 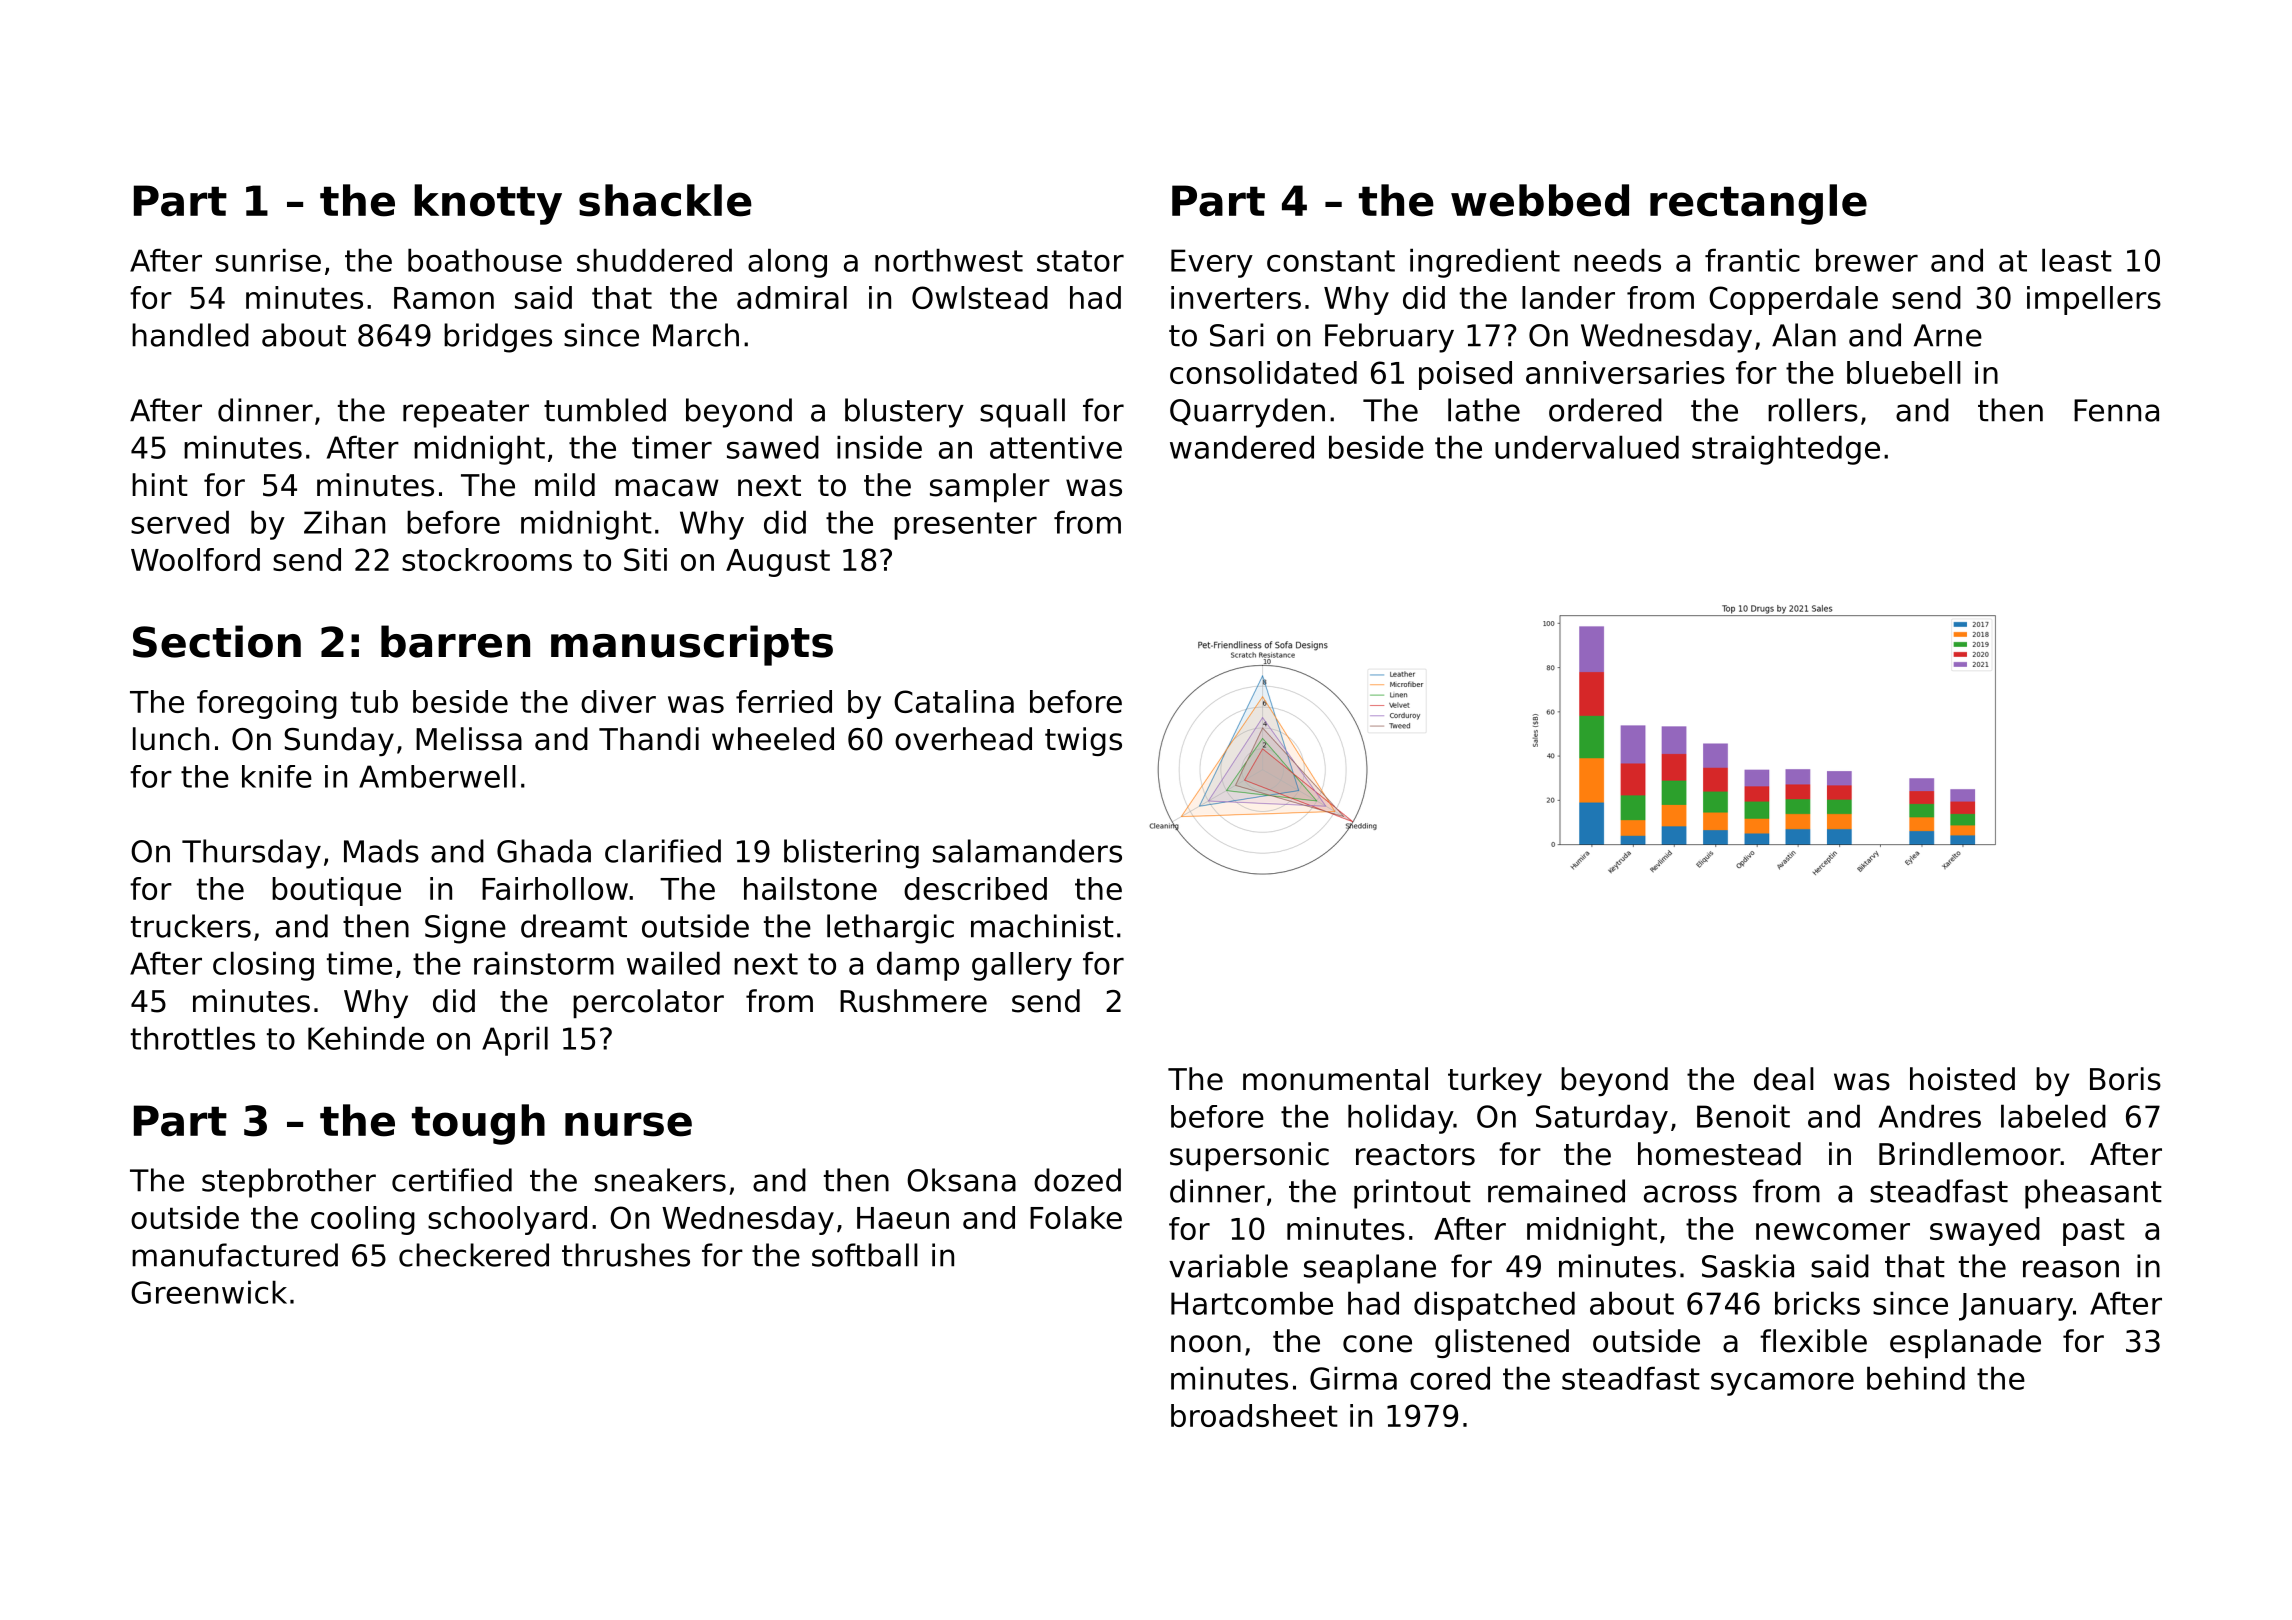 What do you see at coordinates (263, 966) in the screenshot?
I see `closing` at bounding box center [263, 966].
